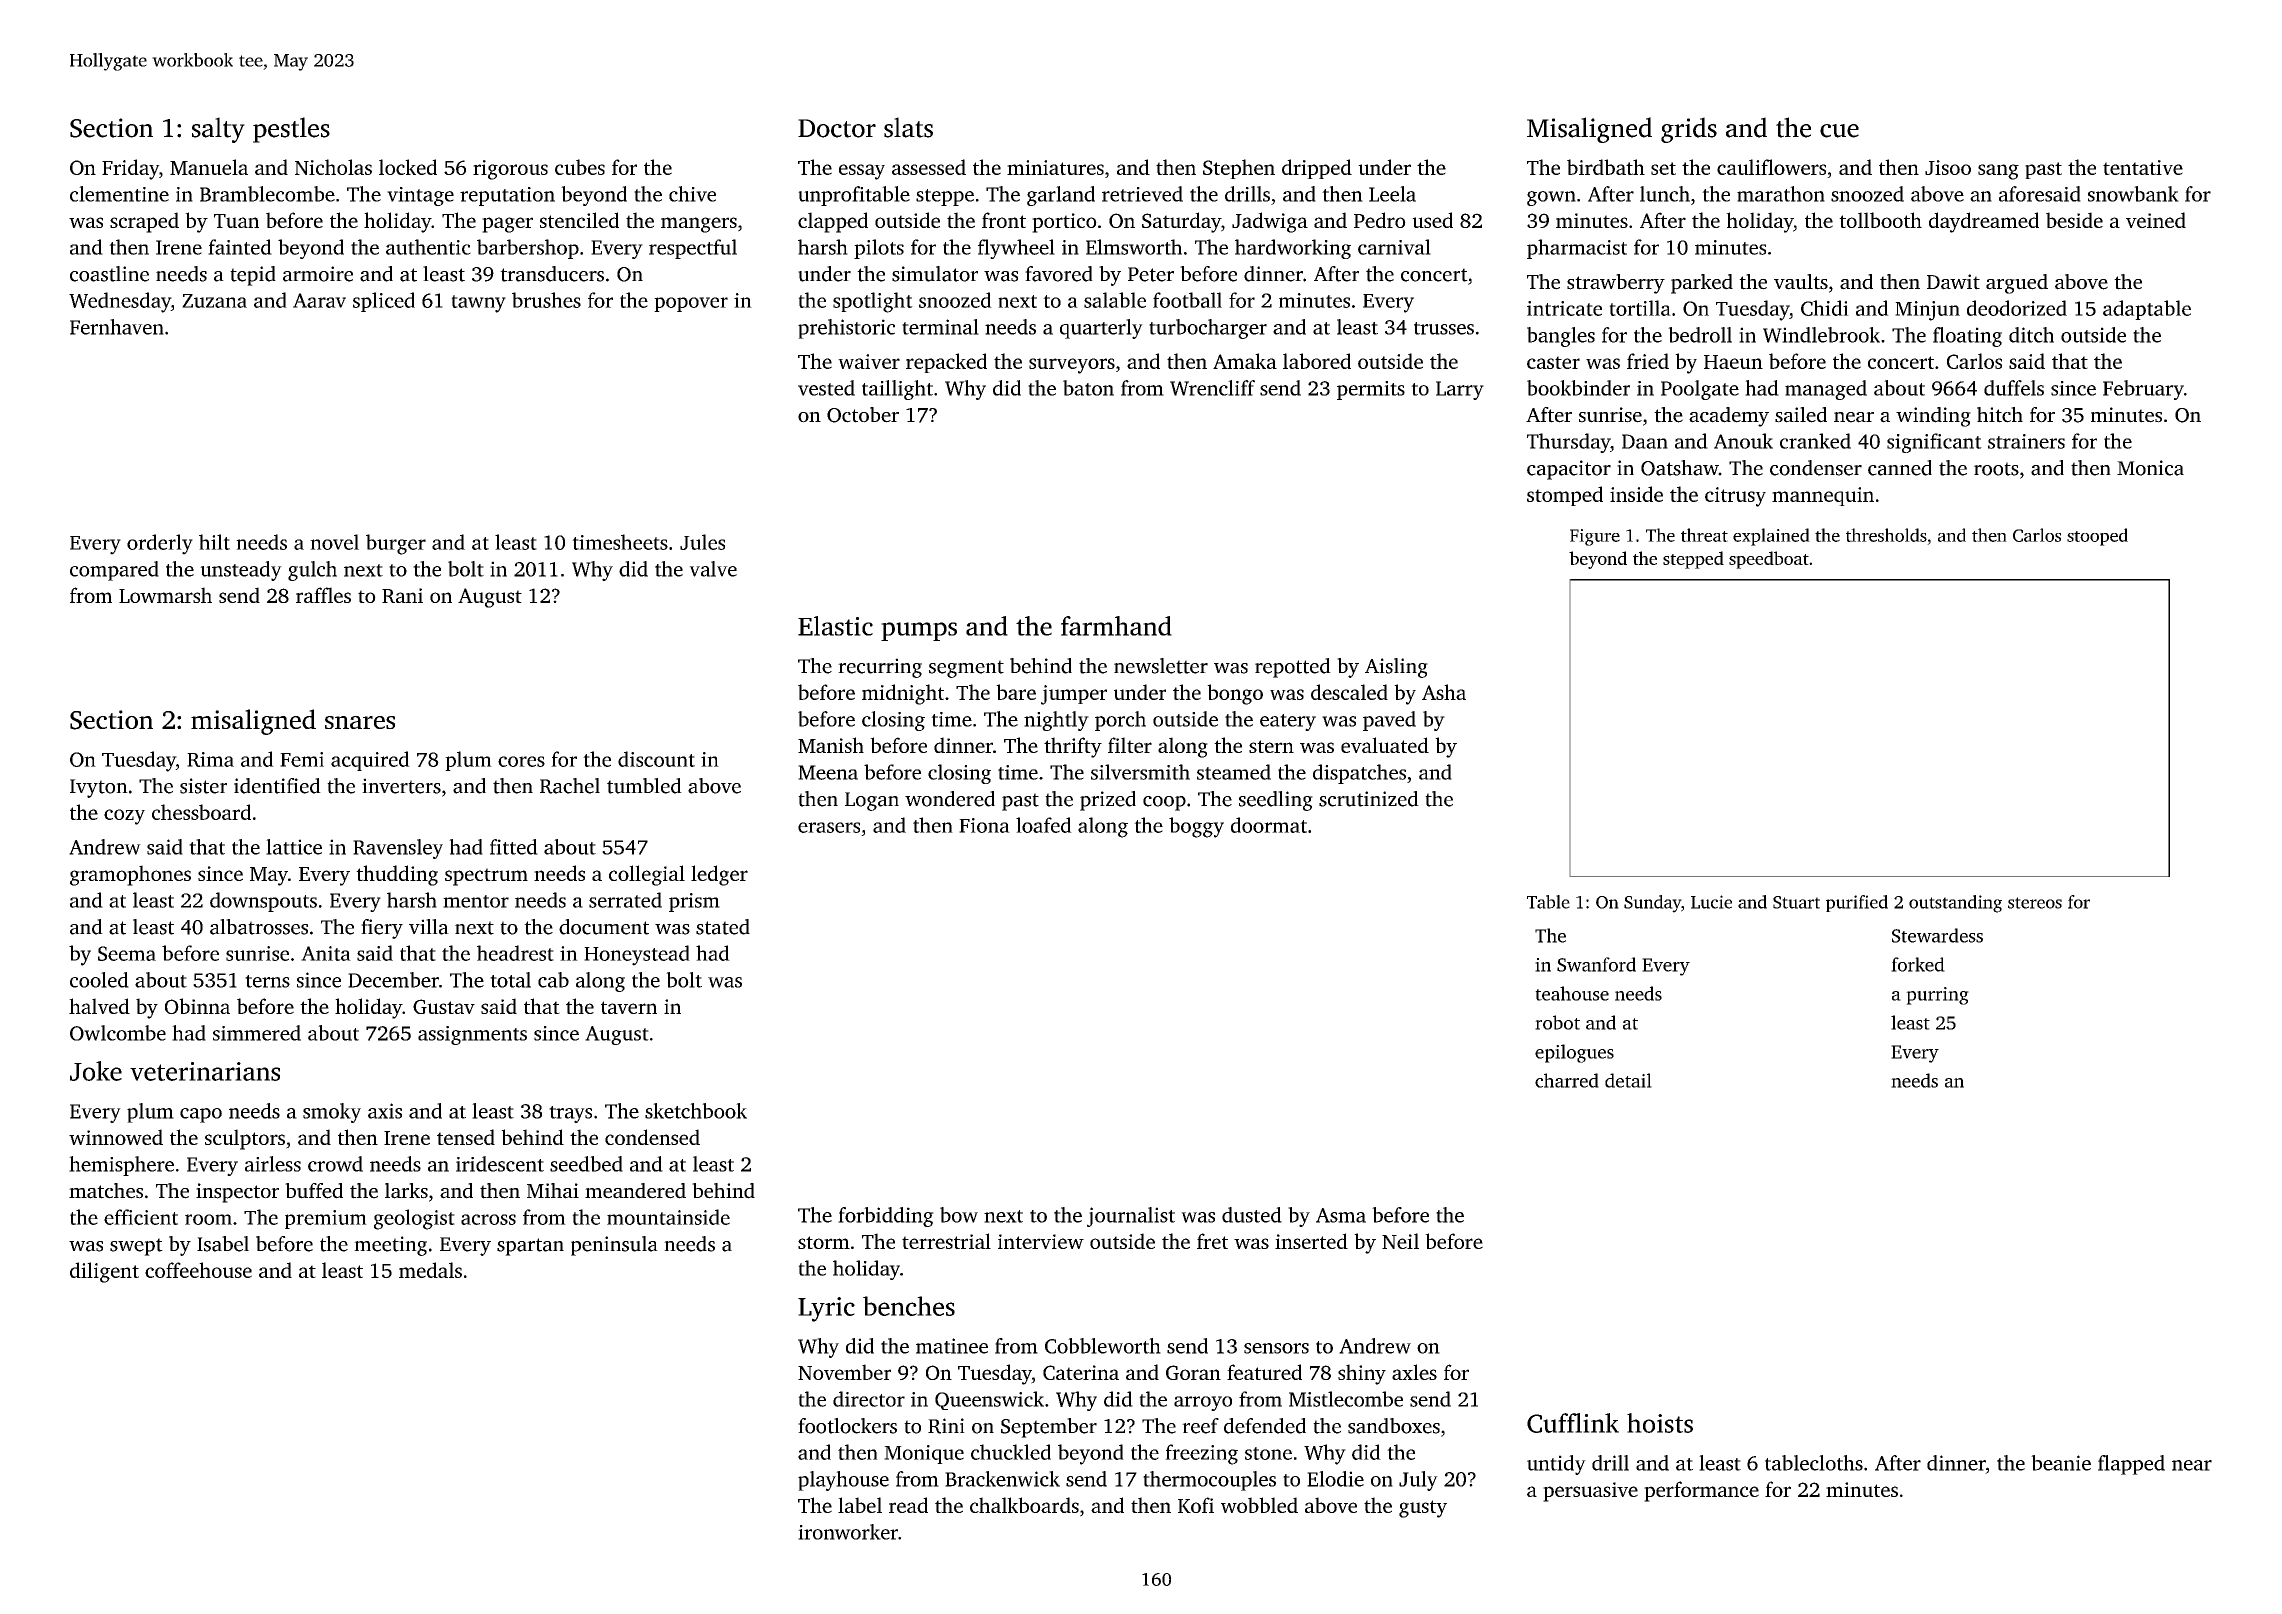 The height and width of the image is (1614, 2282). What do you see at coordinates (203, 786) in the image?
I see `sister` at bounding box center [203, 786].
